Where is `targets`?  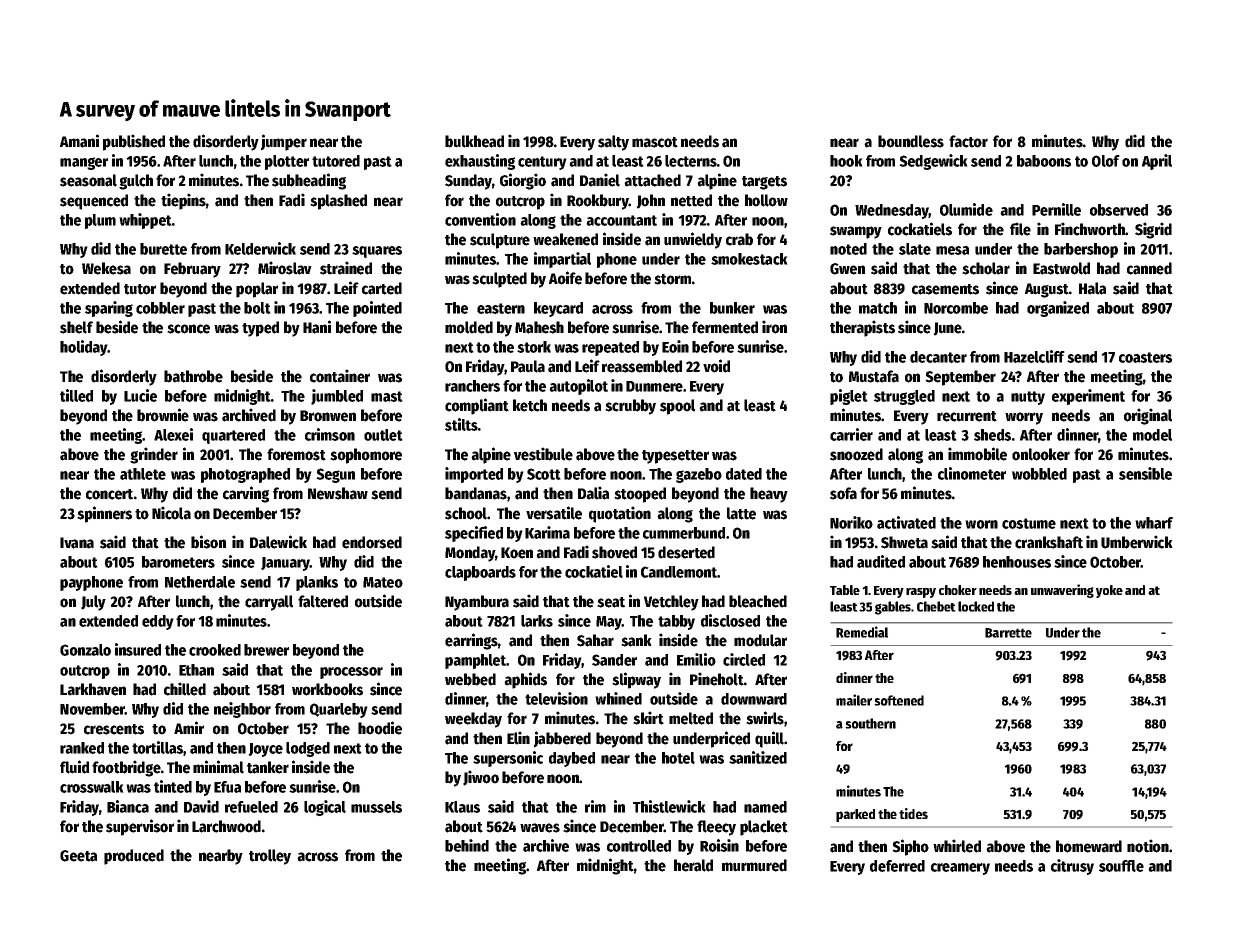 targets is located at coordinates (764, 183).
